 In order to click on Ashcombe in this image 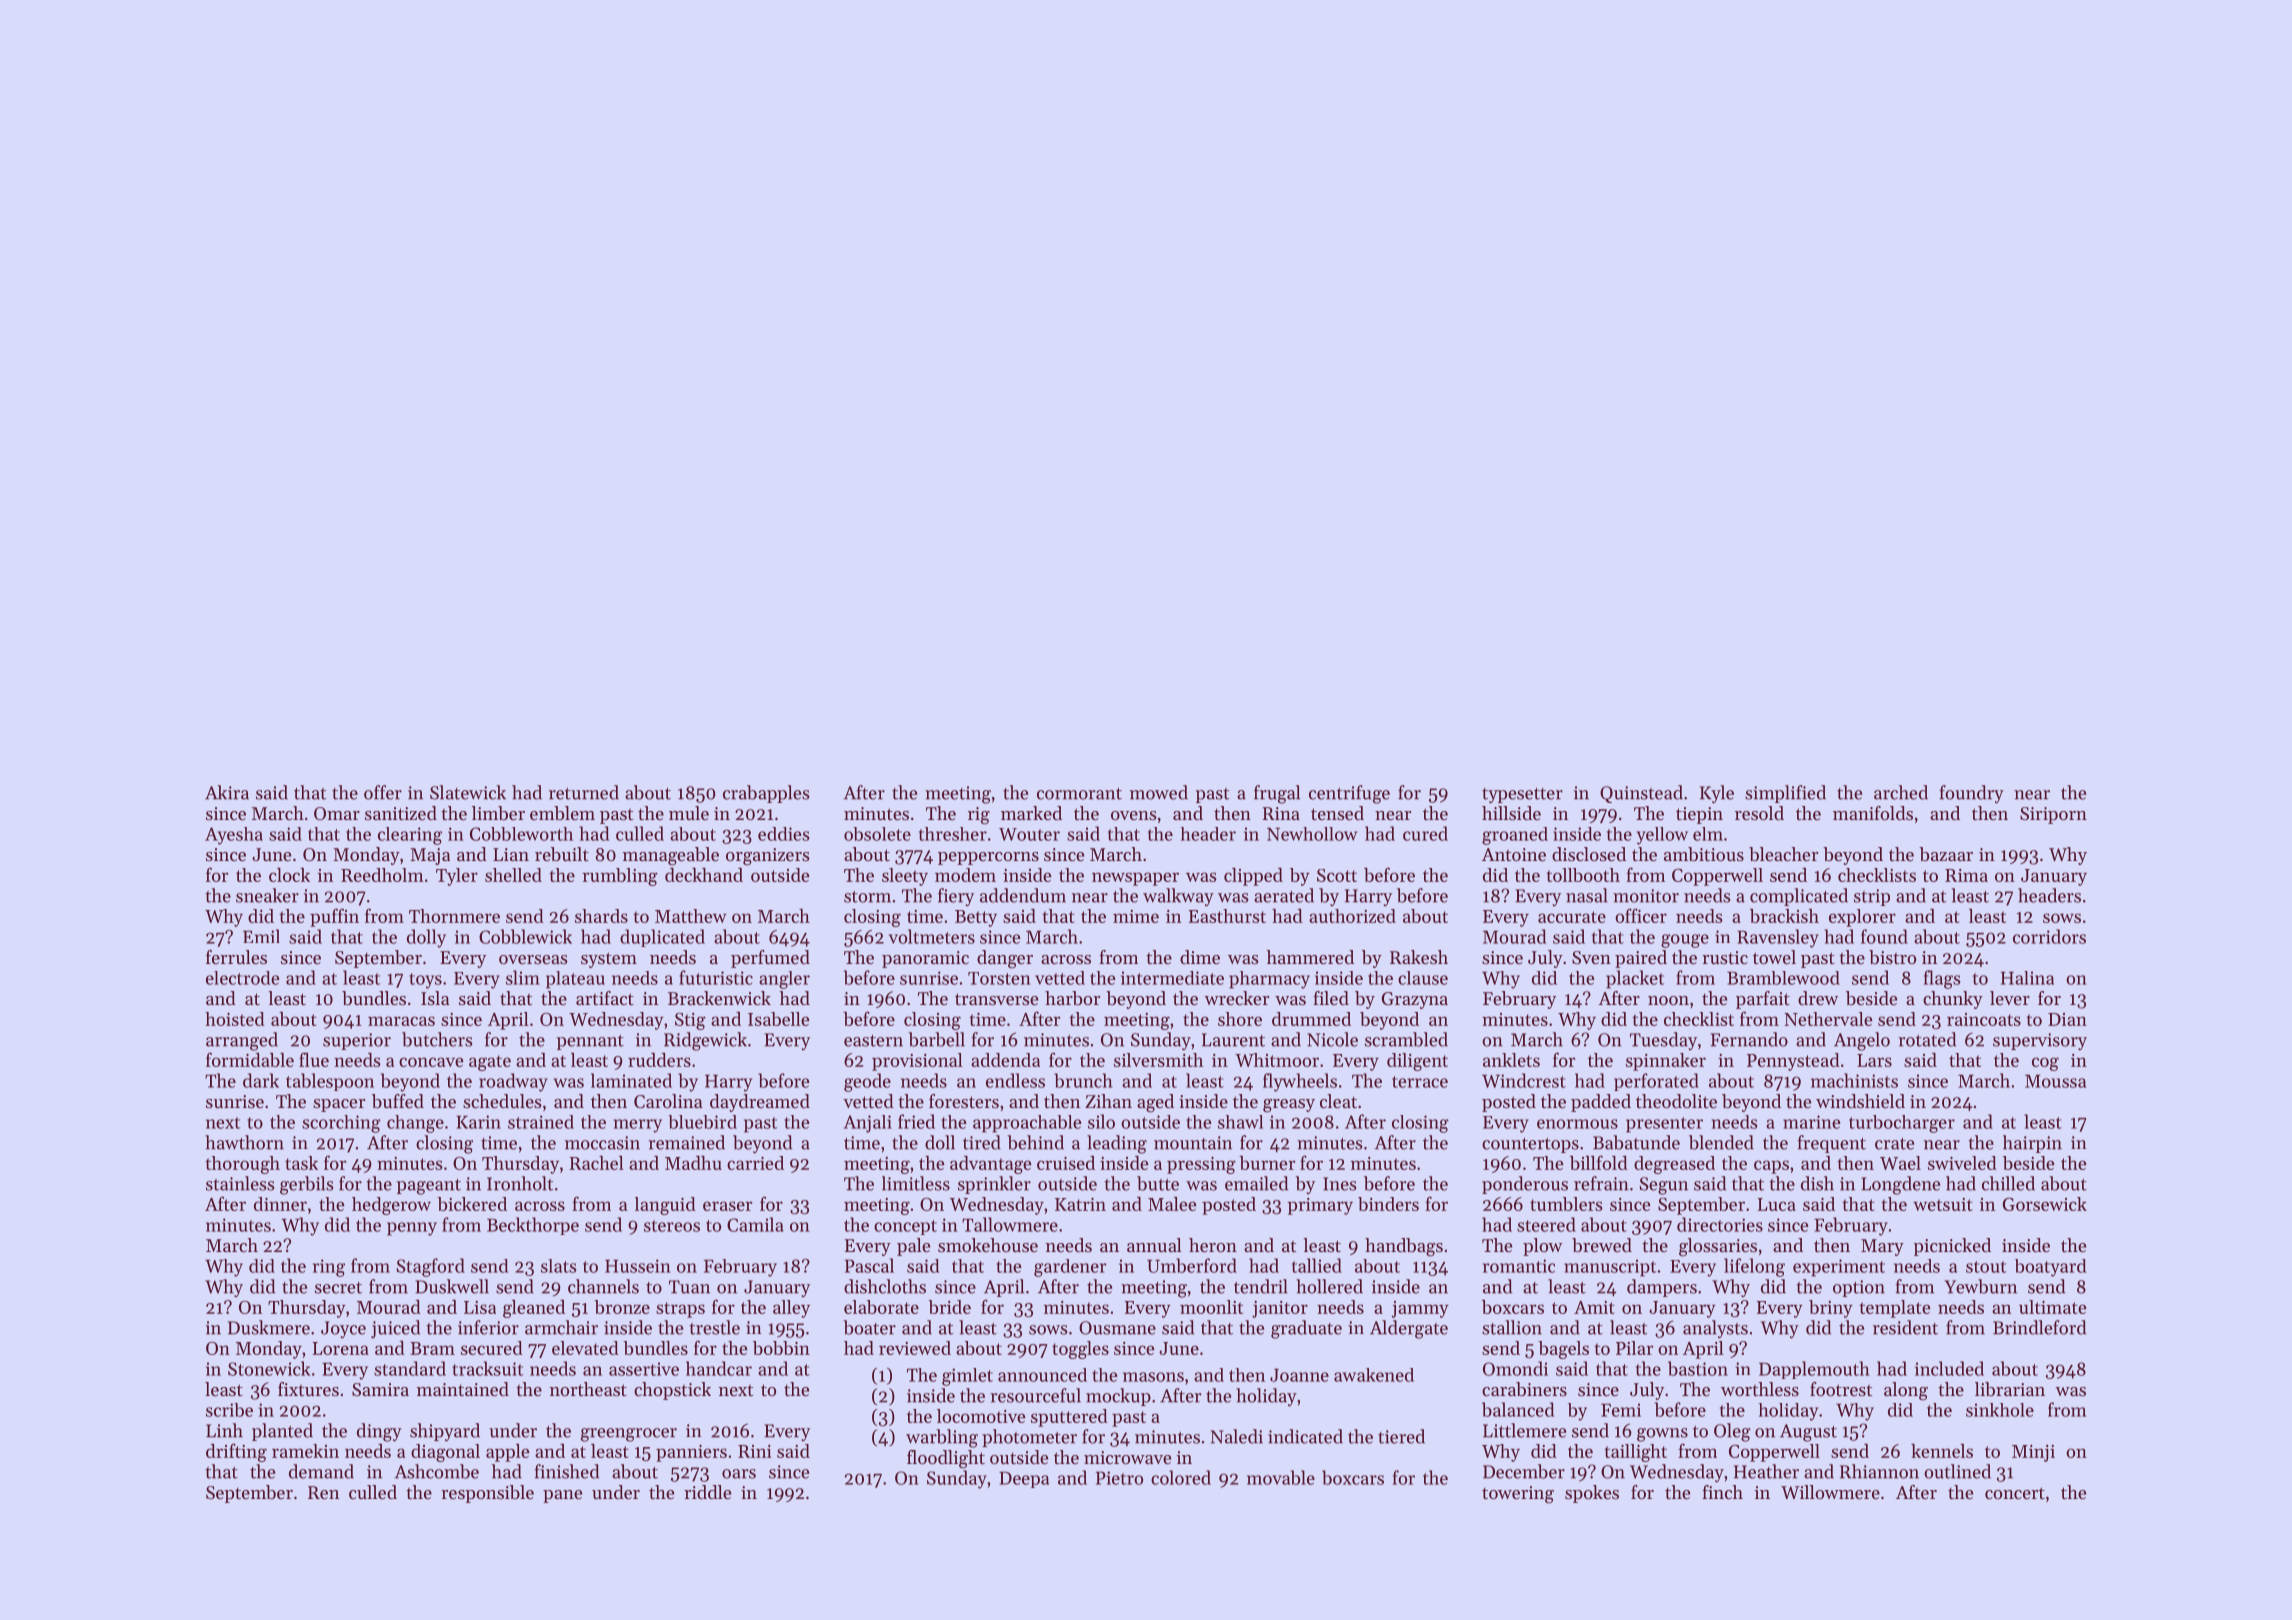, I will do `click(437, 1471)`.
